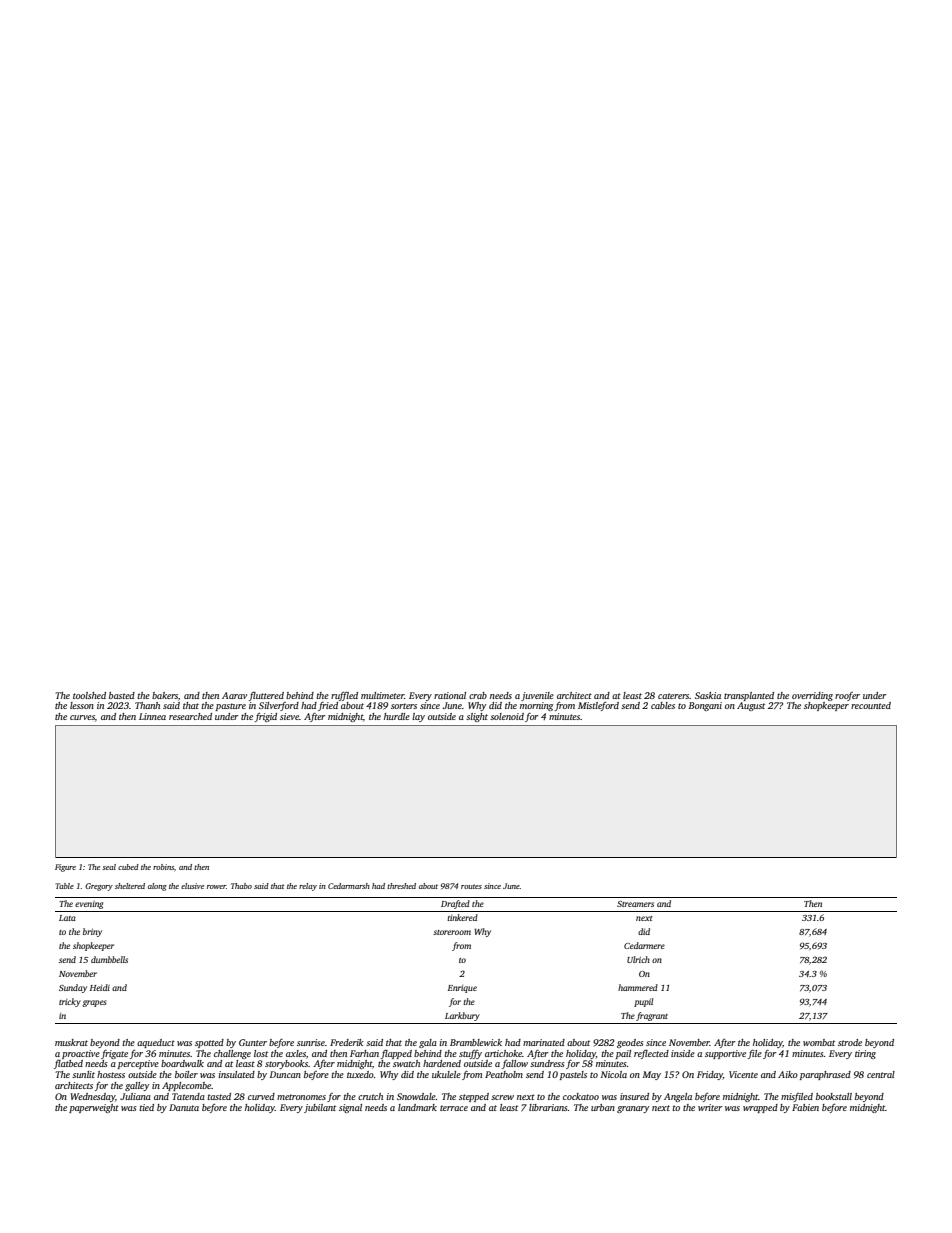  I want to click on tiring, so click(865, 1054).
